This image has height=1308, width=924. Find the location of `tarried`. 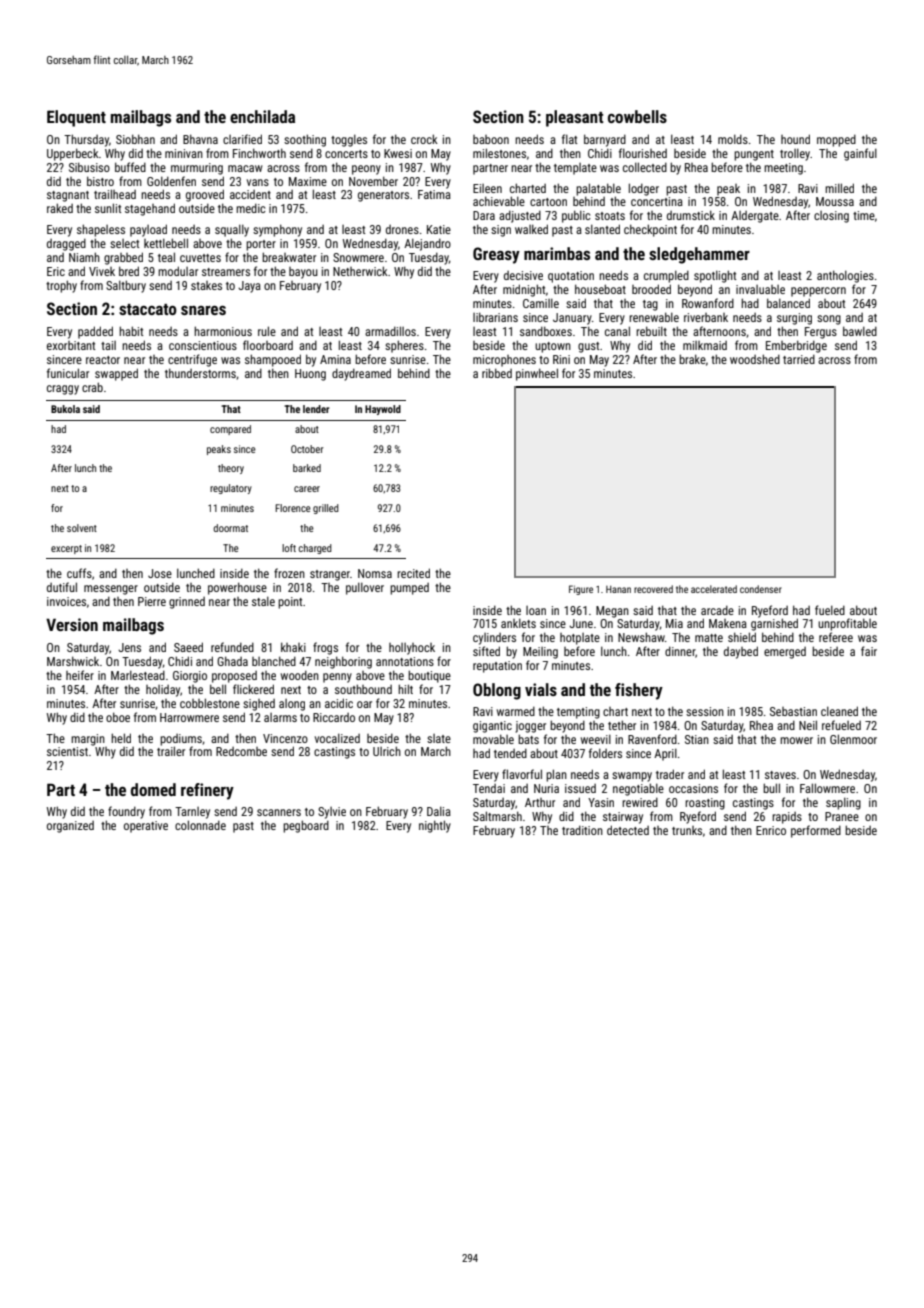

tarried is located at coordinates (799, 359).
